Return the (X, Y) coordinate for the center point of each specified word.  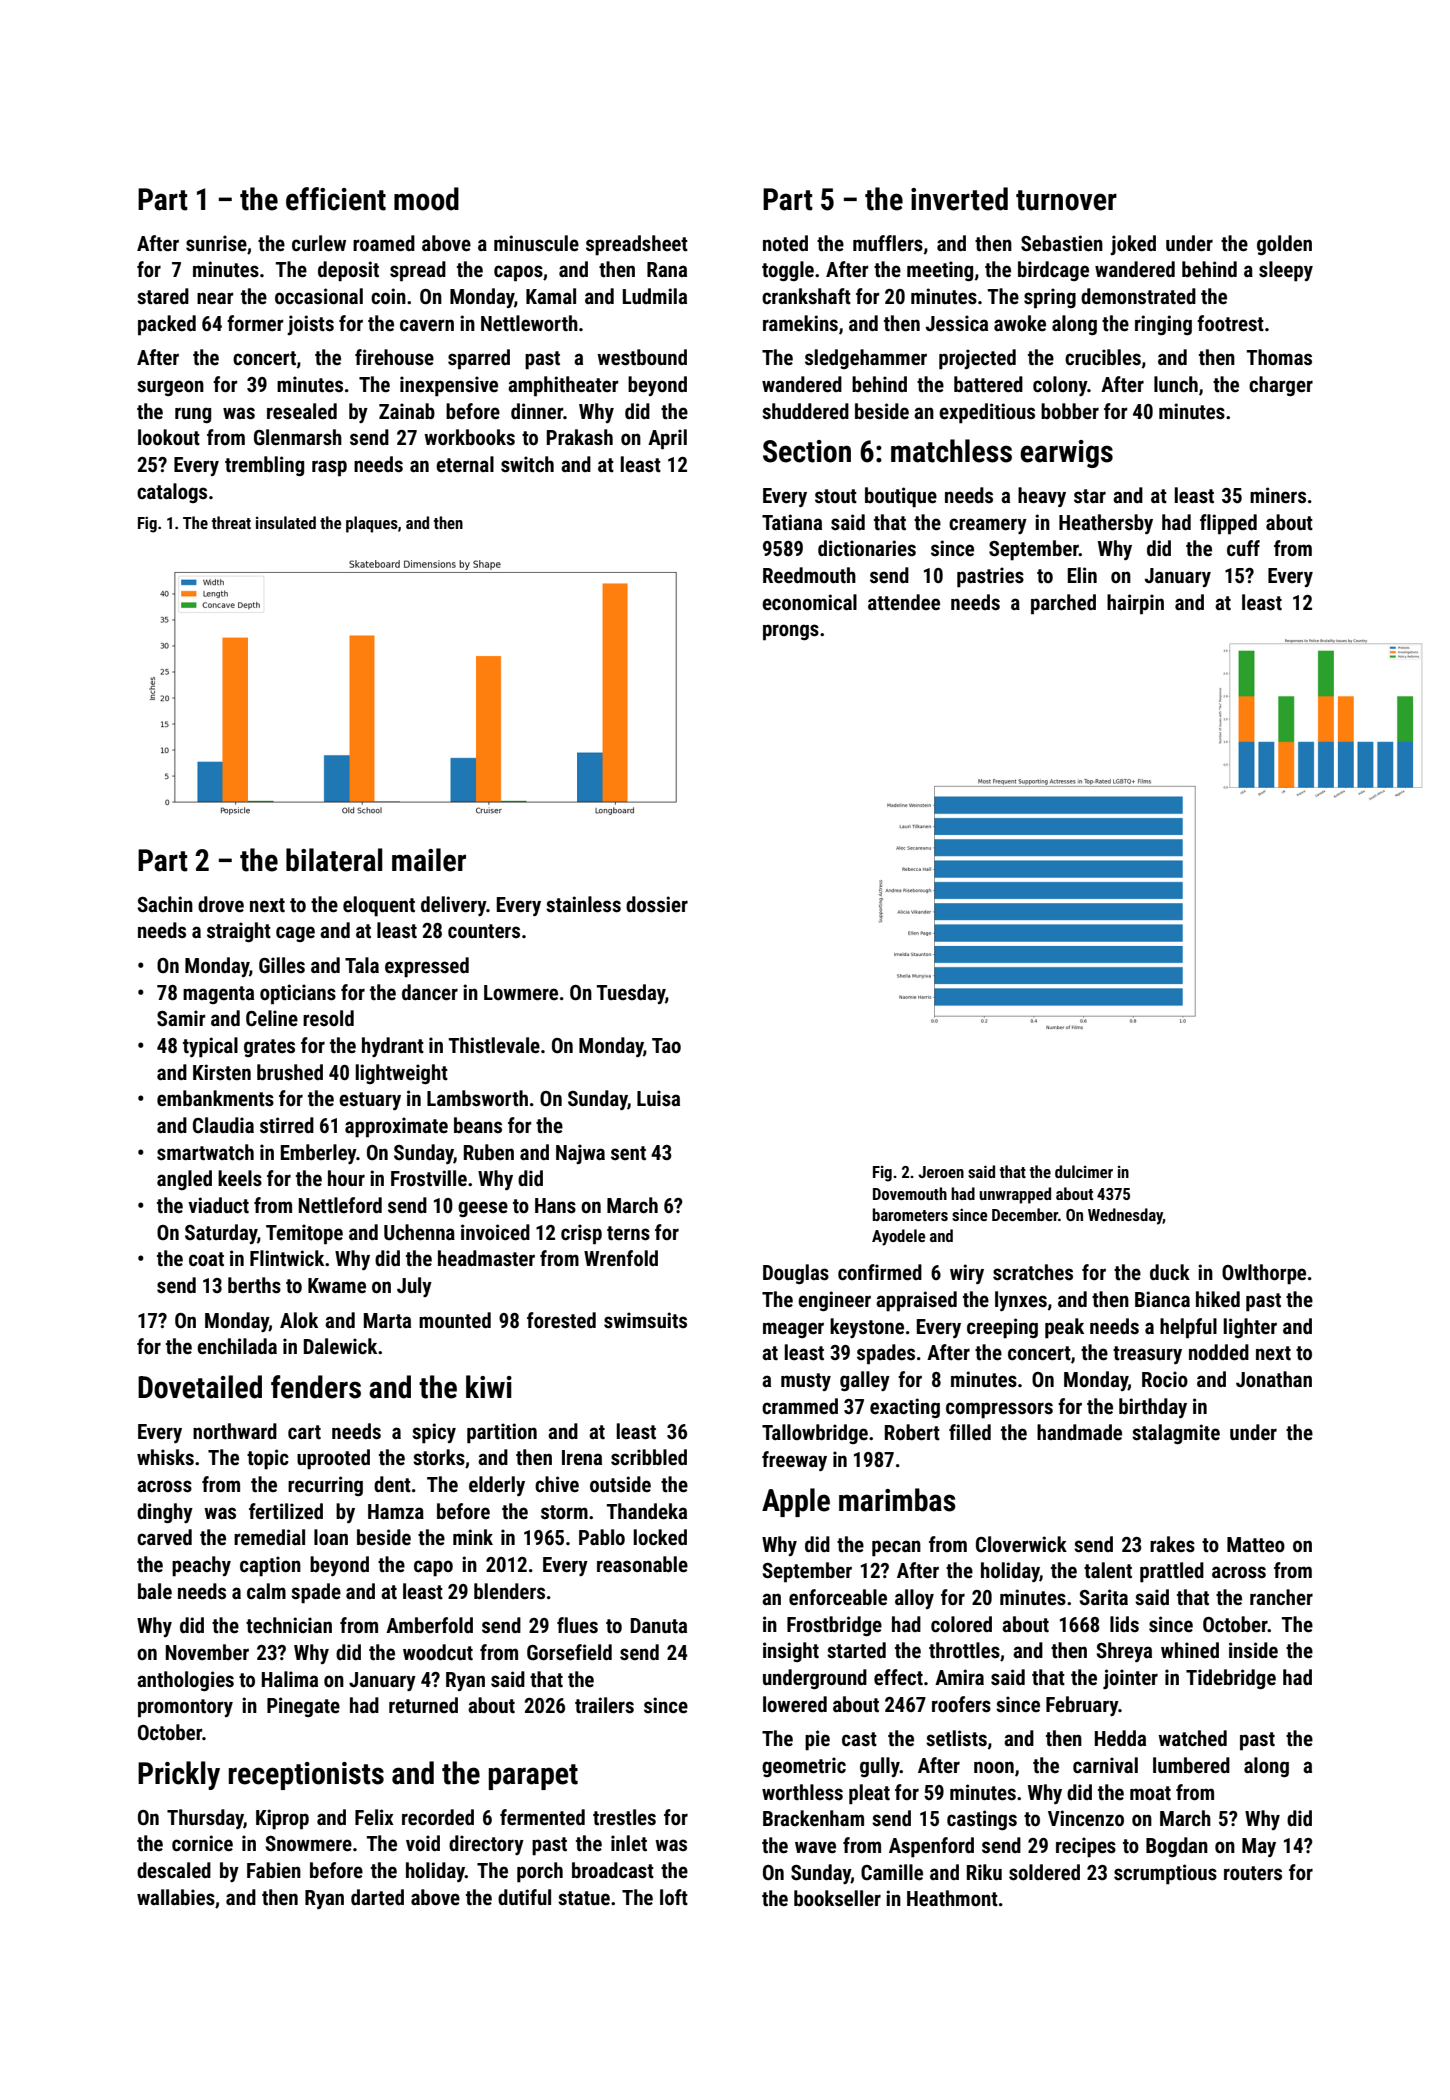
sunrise (216, 243)
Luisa (658, 1098)
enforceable (838, 1597)
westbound (642, 357)
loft (674, 1897)
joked (1133, 245)
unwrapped (1015, 1195)
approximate (396, 1127)
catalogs (172, 493)
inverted (959, 199)
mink (473, 1537)
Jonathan (1274, 1379)
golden (1284, 245)
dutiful (524, 1897)
